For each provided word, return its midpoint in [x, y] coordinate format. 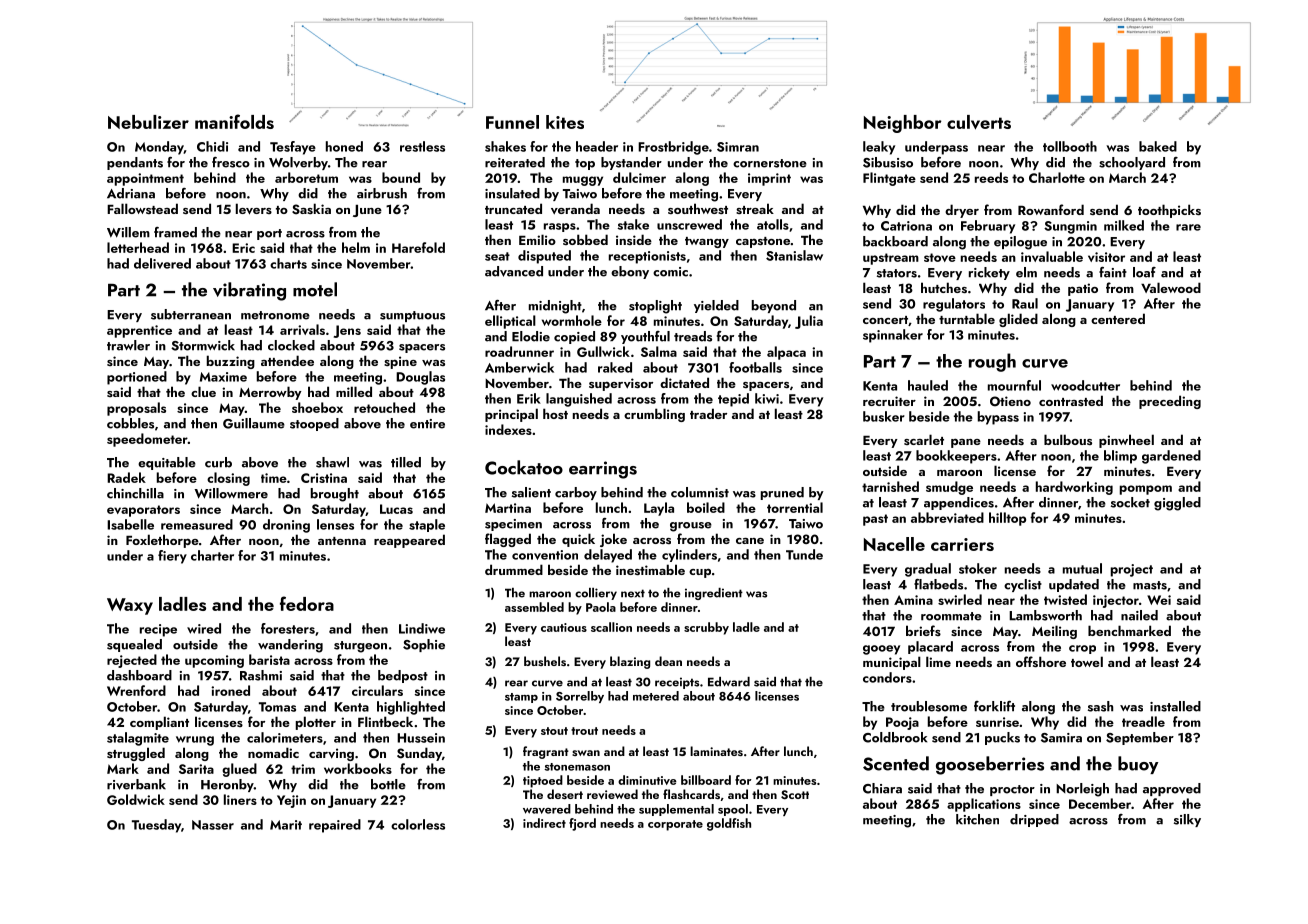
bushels [545, 661]
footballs [755, 367]
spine [400, 362]
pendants [135, 163]
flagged [508, 540]
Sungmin [1070, 227]
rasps [560, 227]
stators [897, 273]
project [1132, 570]
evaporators [143, 511]
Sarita [196, 769]
